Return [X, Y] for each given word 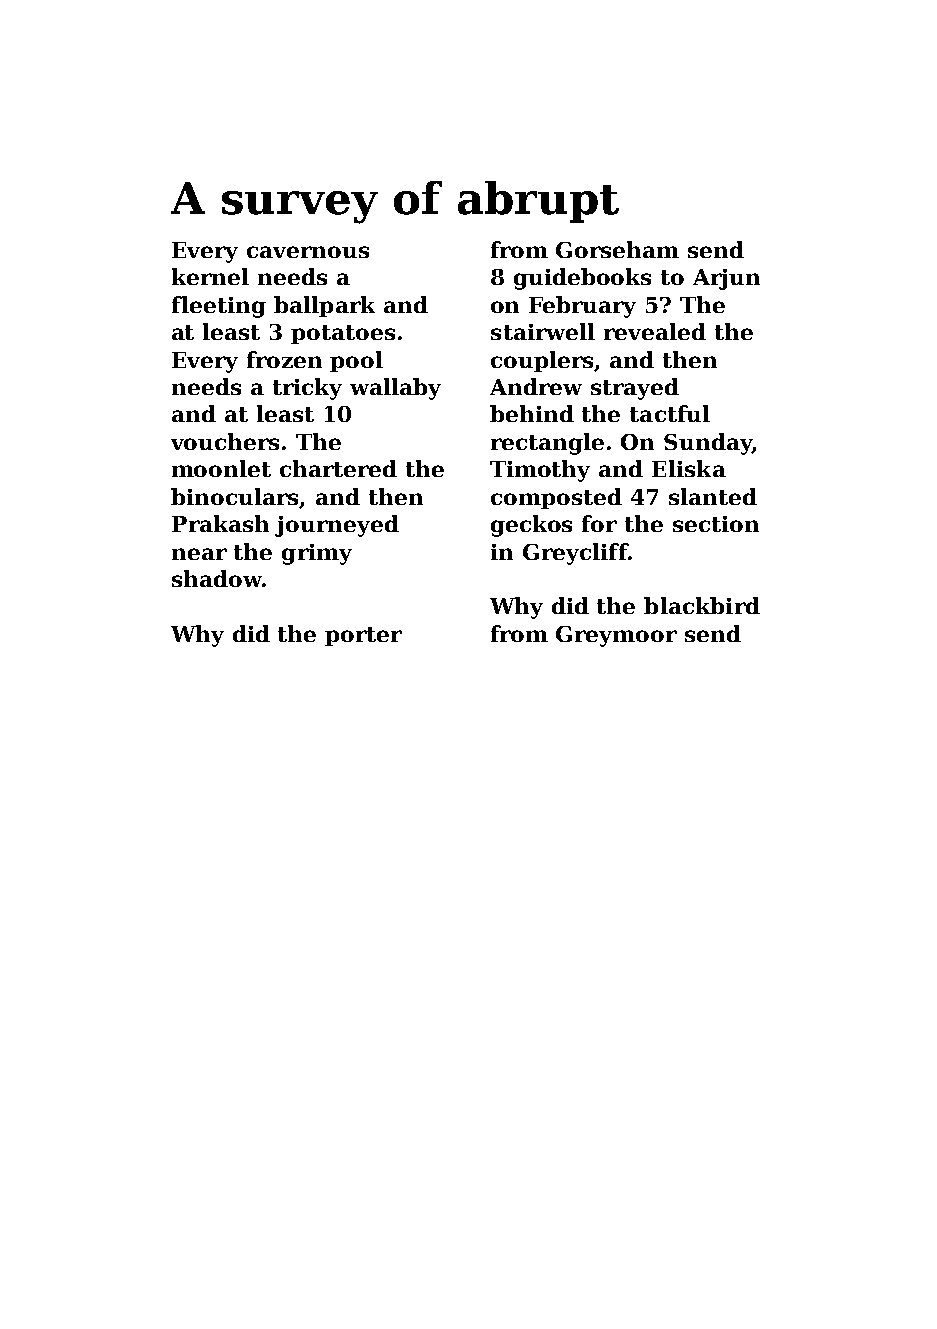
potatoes [343, 334]
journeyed [337, 526]
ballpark [324, 306]
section [716, 524]
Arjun [726, 279]
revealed [655, 331]
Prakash [220, 523]
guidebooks [582, 279]
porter [363, 636]
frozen [284, 359]
